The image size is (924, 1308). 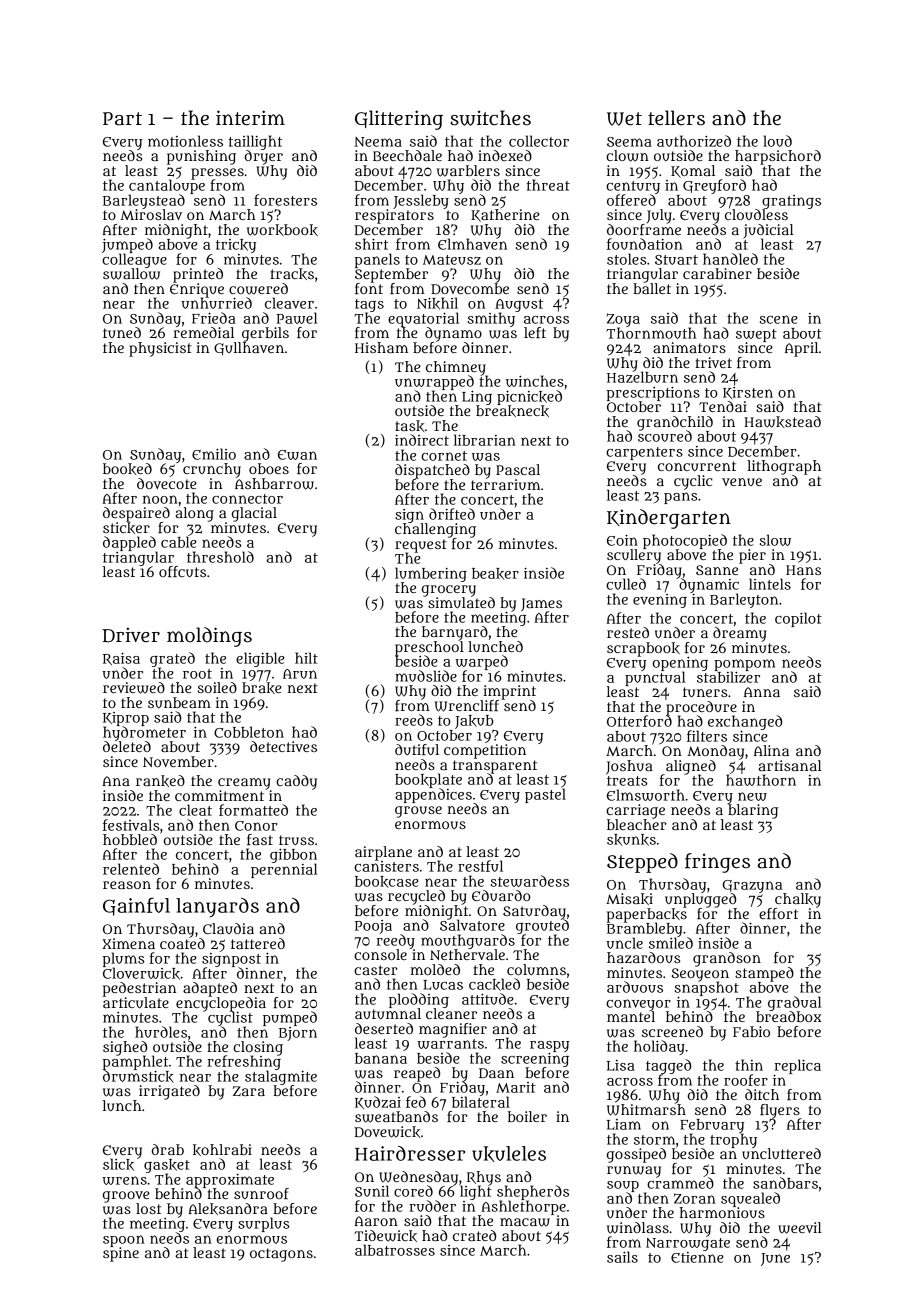 I want to click on tellers, so click(x=676, y=118).
